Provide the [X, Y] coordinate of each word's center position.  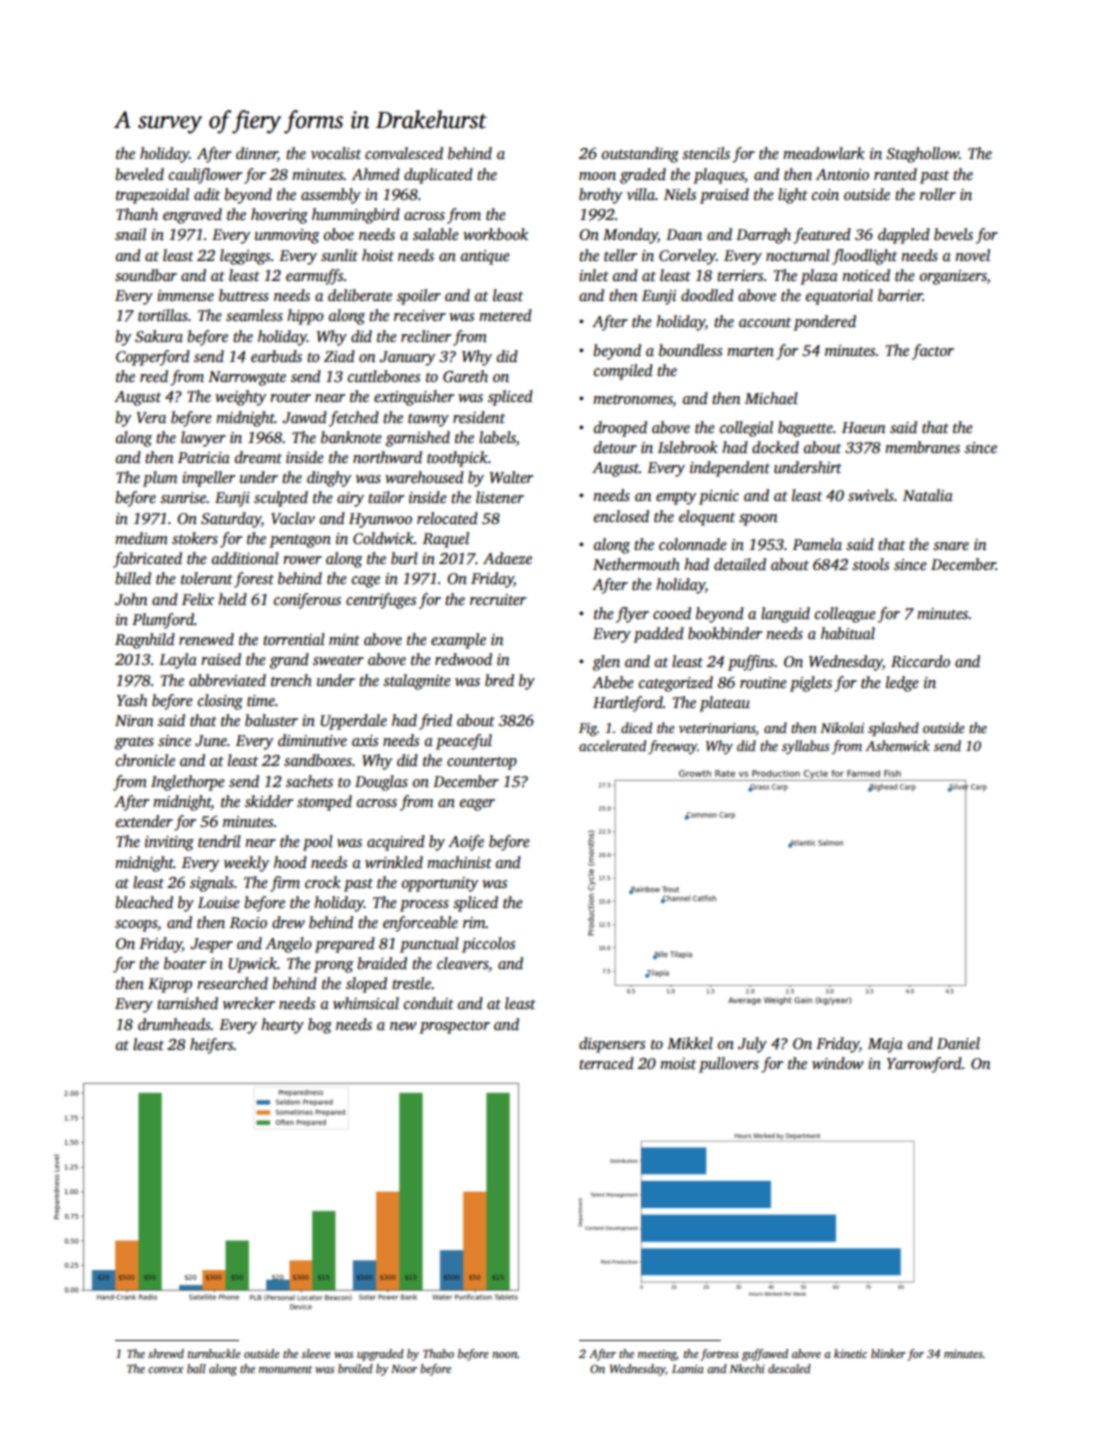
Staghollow [922, 155]
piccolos [488, 945]
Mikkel [690, 1043]
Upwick [252, 965]
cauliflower [205, 176]
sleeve [316, 1353]
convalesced [404, 153]
